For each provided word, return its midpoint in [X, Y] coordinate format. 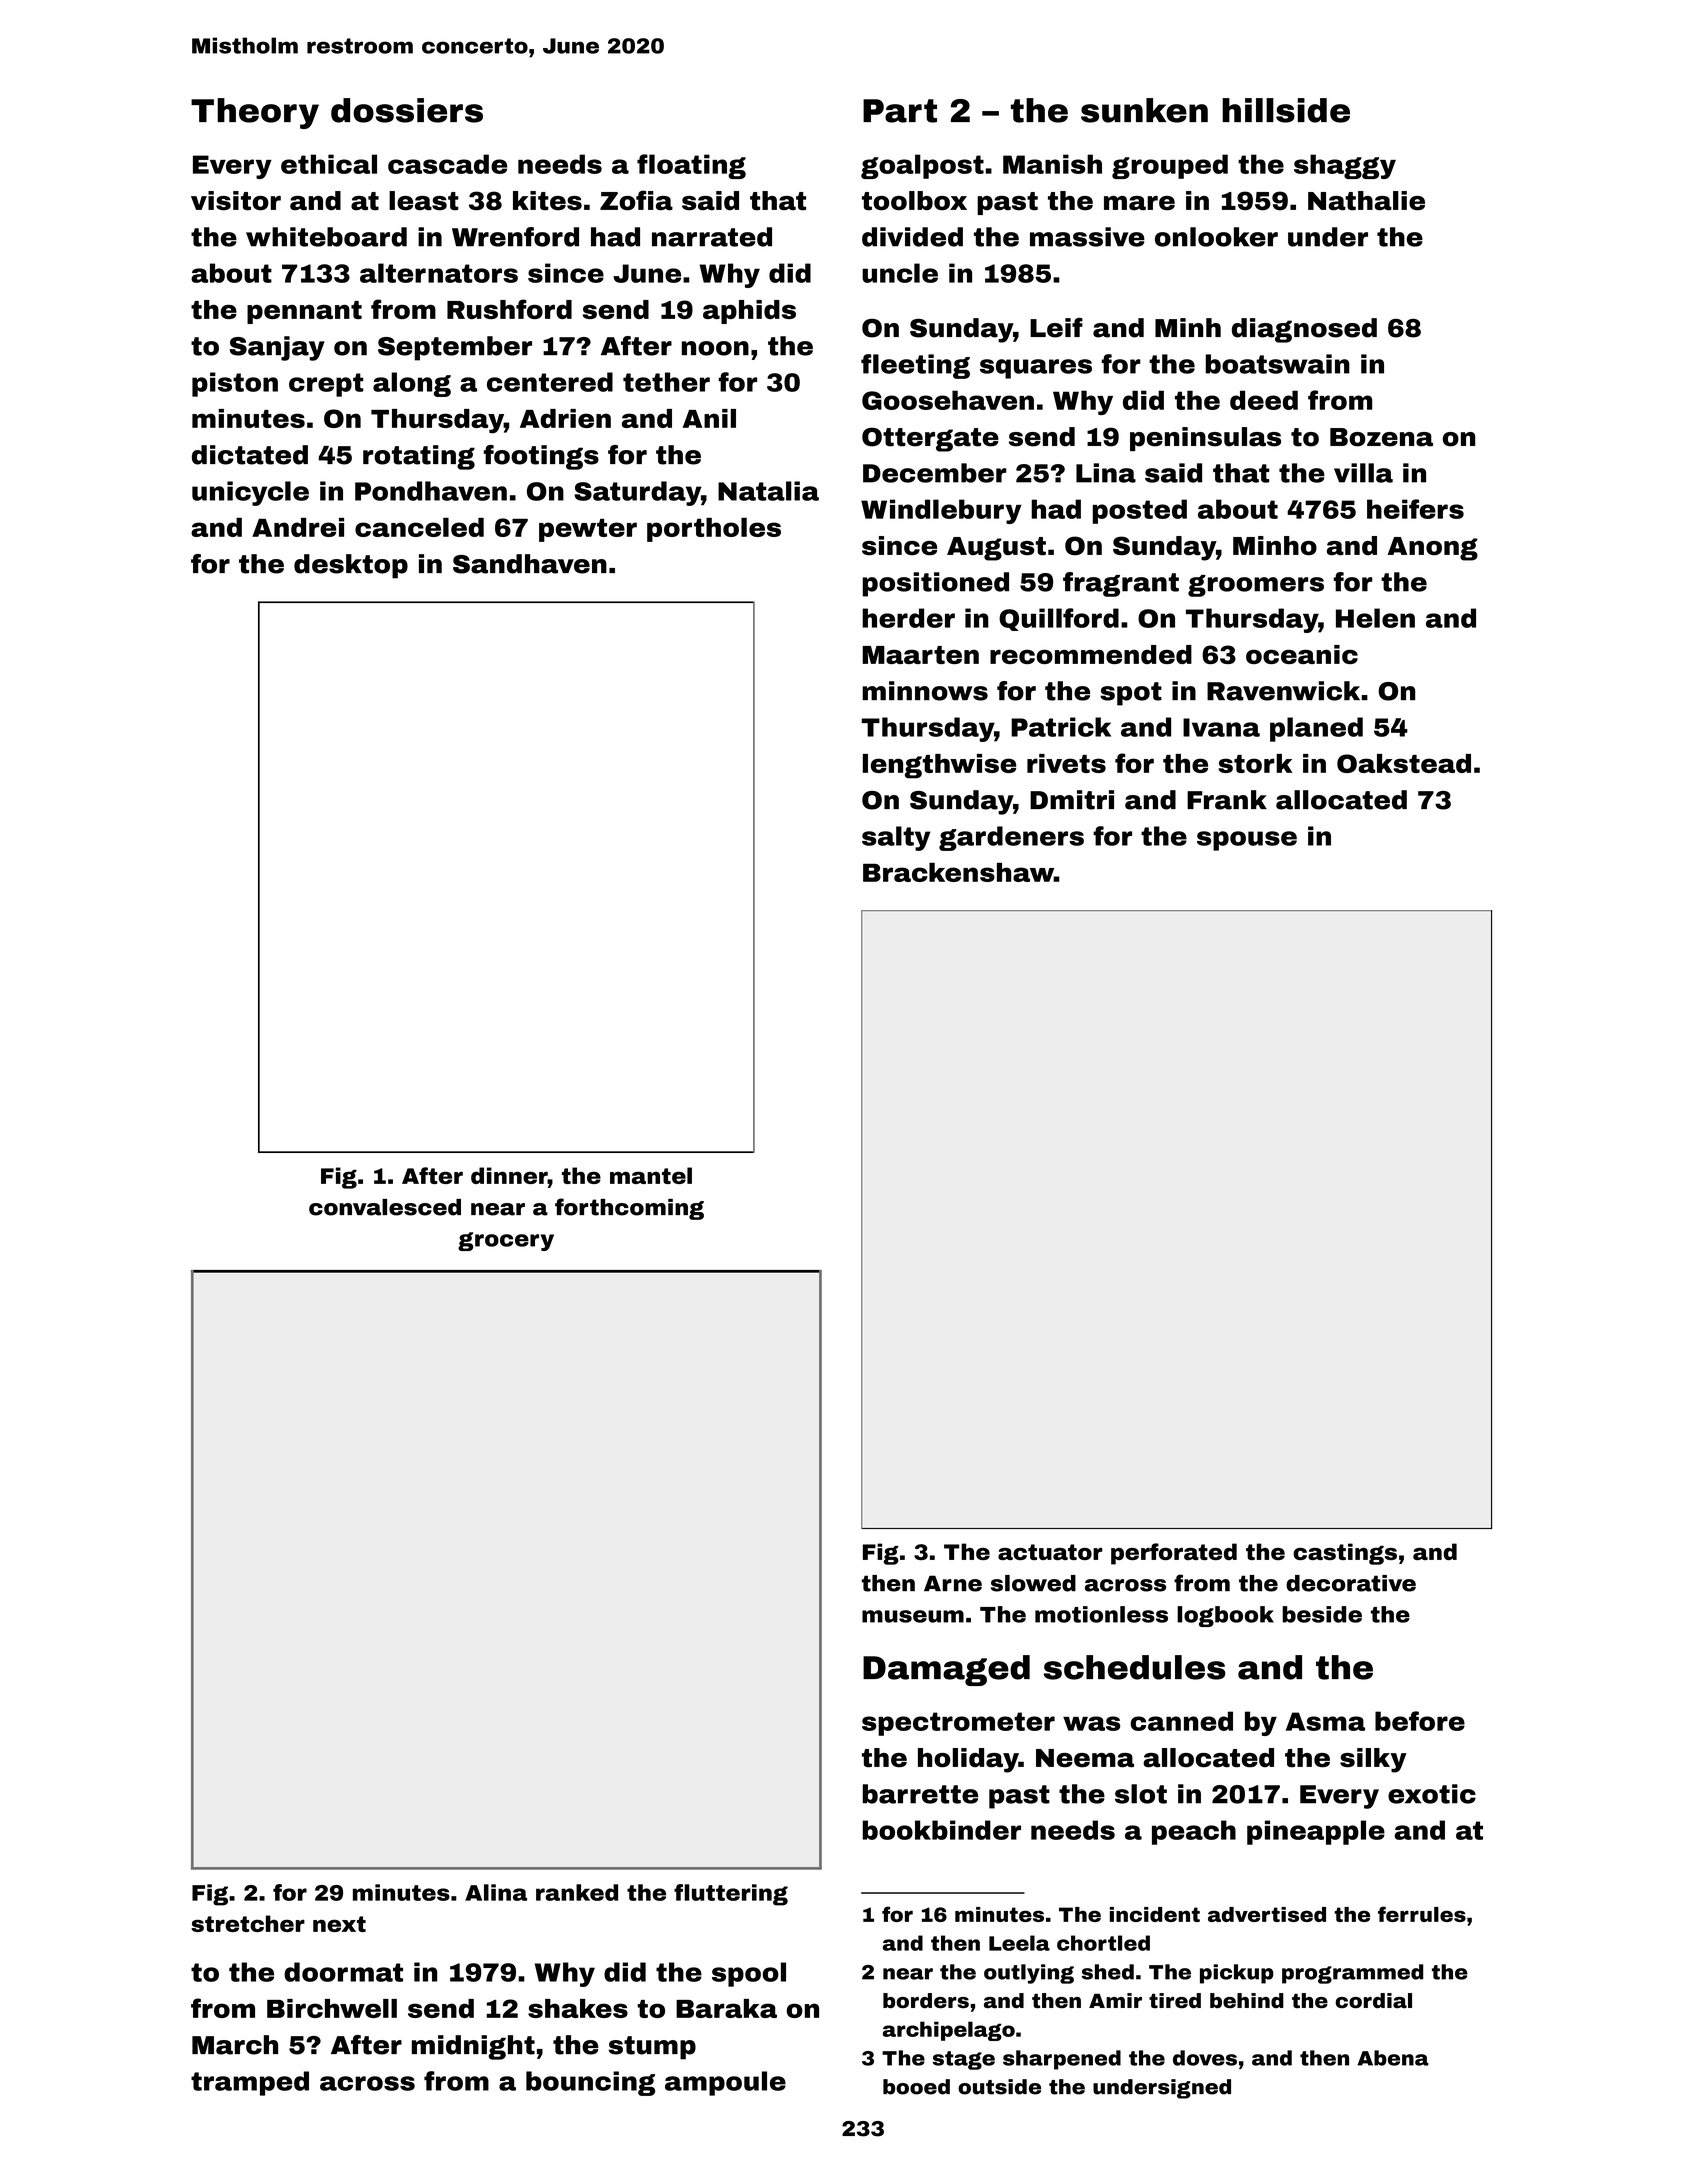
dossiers [407, 110]
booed [916, 2087]
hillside [1286, 110]
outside [999, 2087]
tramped [250, 2083]
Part [900, 111]
